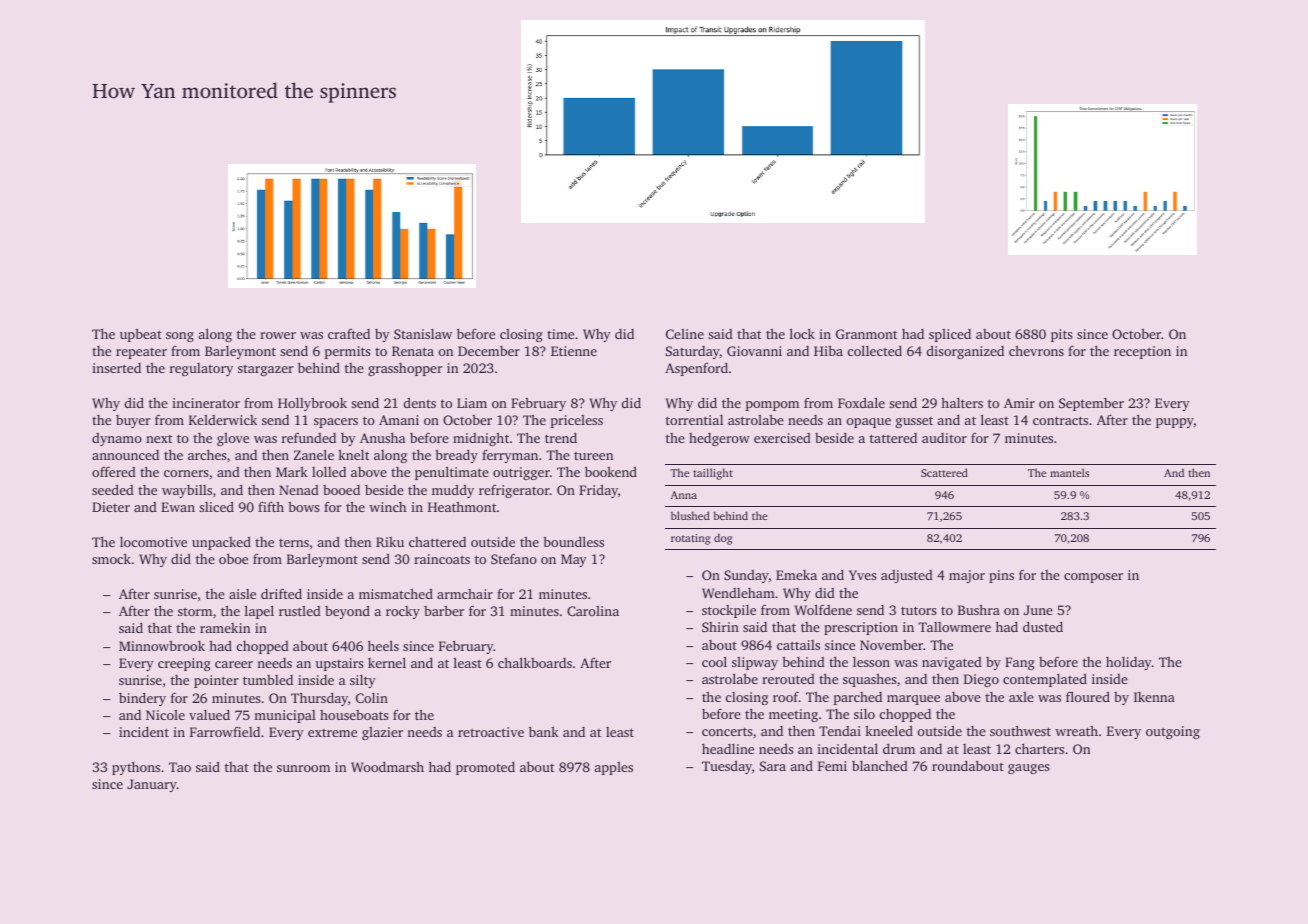 This document has width=1308, height=924. I want to click on major, so click(967, 576).
